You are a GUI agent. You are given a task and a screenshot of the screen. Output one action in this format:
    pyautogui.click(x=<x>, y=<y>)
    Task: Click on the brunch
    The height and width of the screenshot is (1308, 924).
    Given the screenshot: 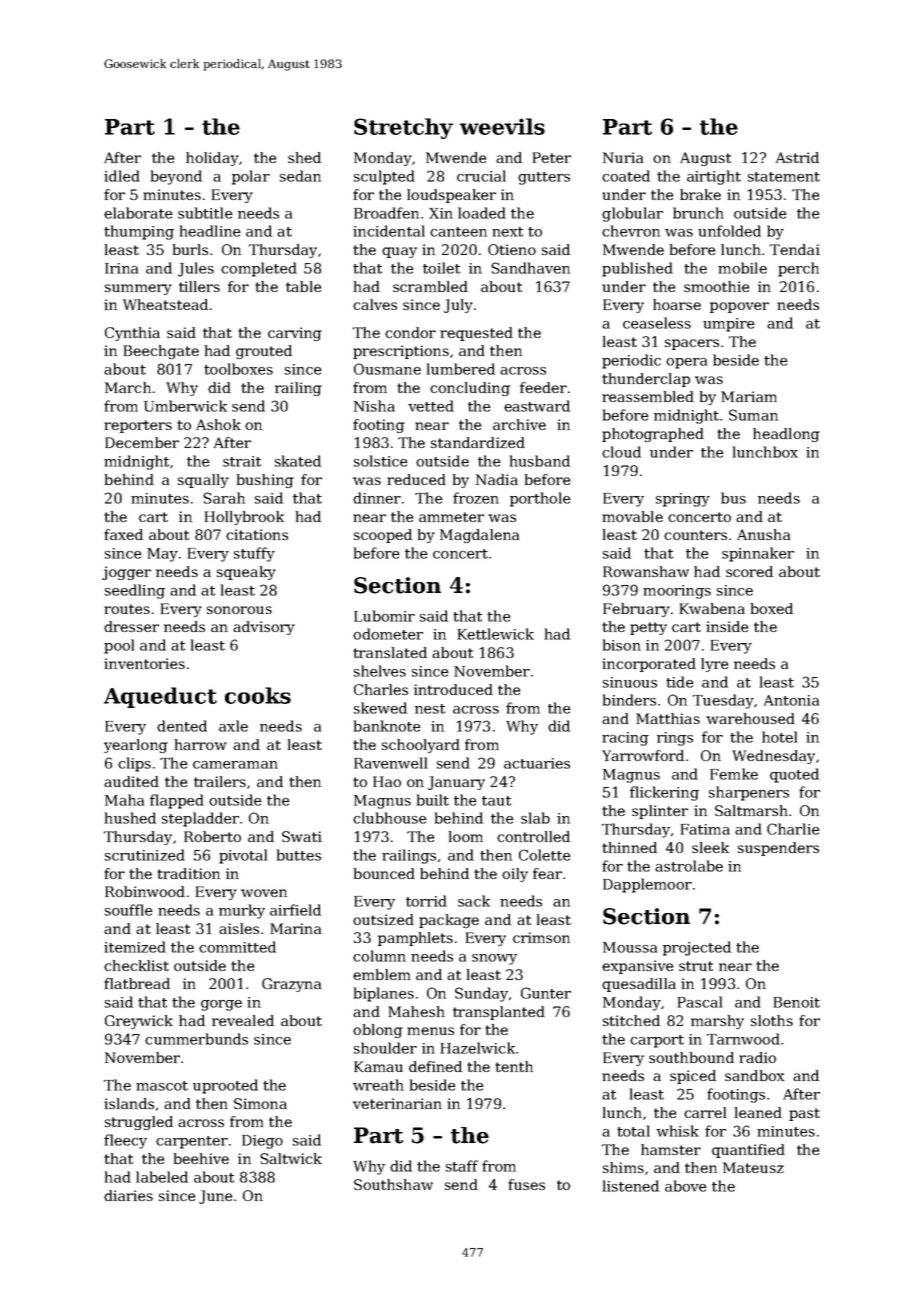 What is the action you would take?
    pyautogui.click(x=698, y=213)
